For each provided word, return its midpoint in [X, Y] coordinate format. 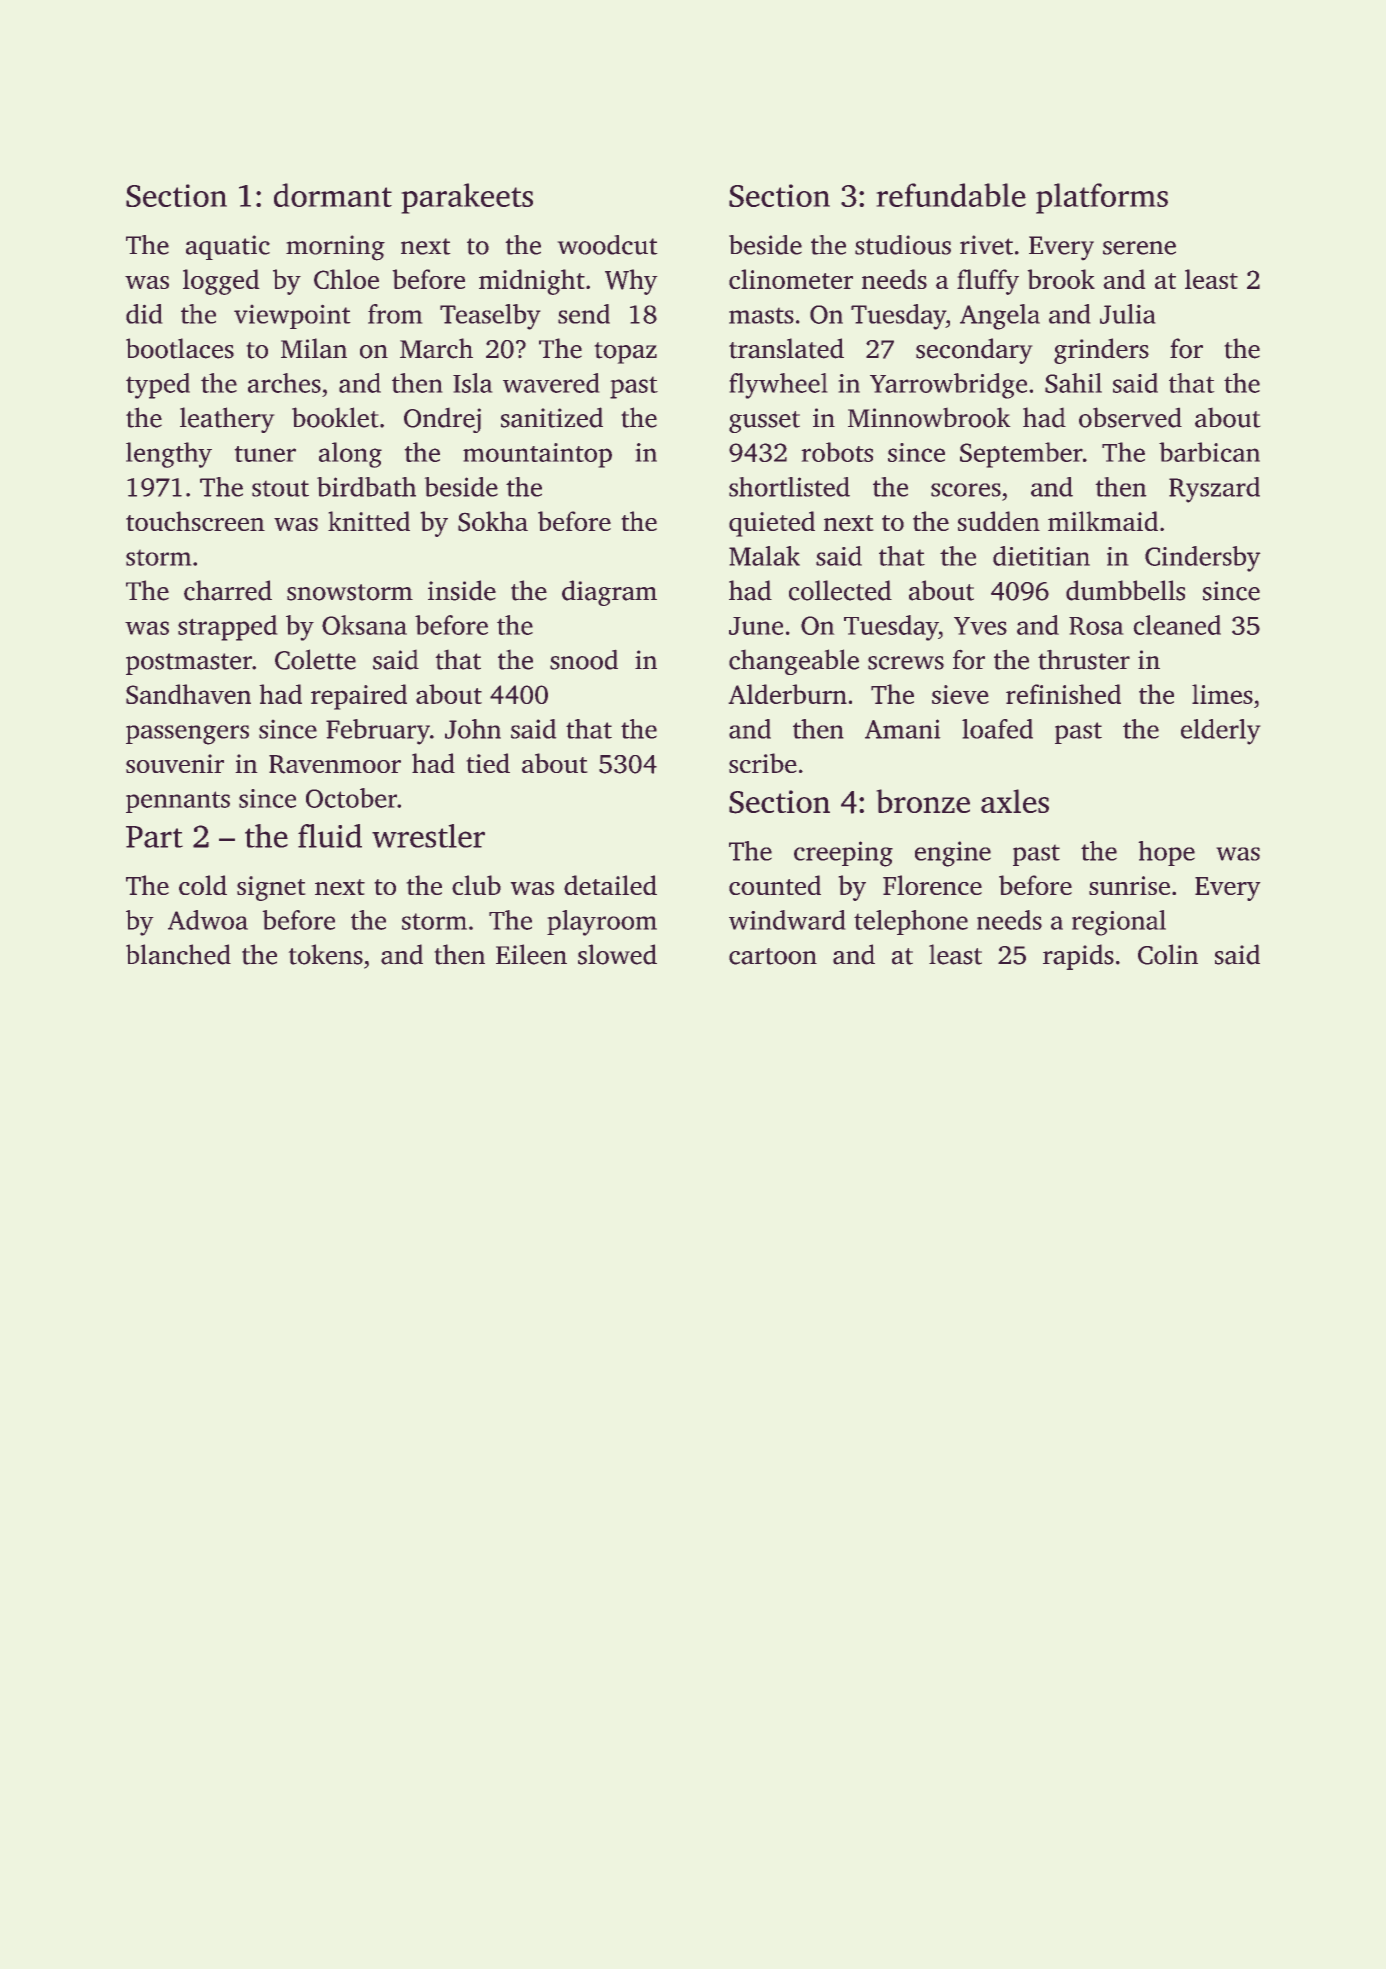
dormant [333, 195]
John [473, 729]
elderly [1220, 732]
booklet [335, 417]
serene [1139, 248]
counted [775, 885]
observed [1130, 417]
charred [228, 590]
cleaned [1177, 625]
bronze [923, 801]
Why [631, 282]
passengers [187, 735]
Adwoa [208, 920]
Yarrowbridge [948, 386]
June [756, 626]
